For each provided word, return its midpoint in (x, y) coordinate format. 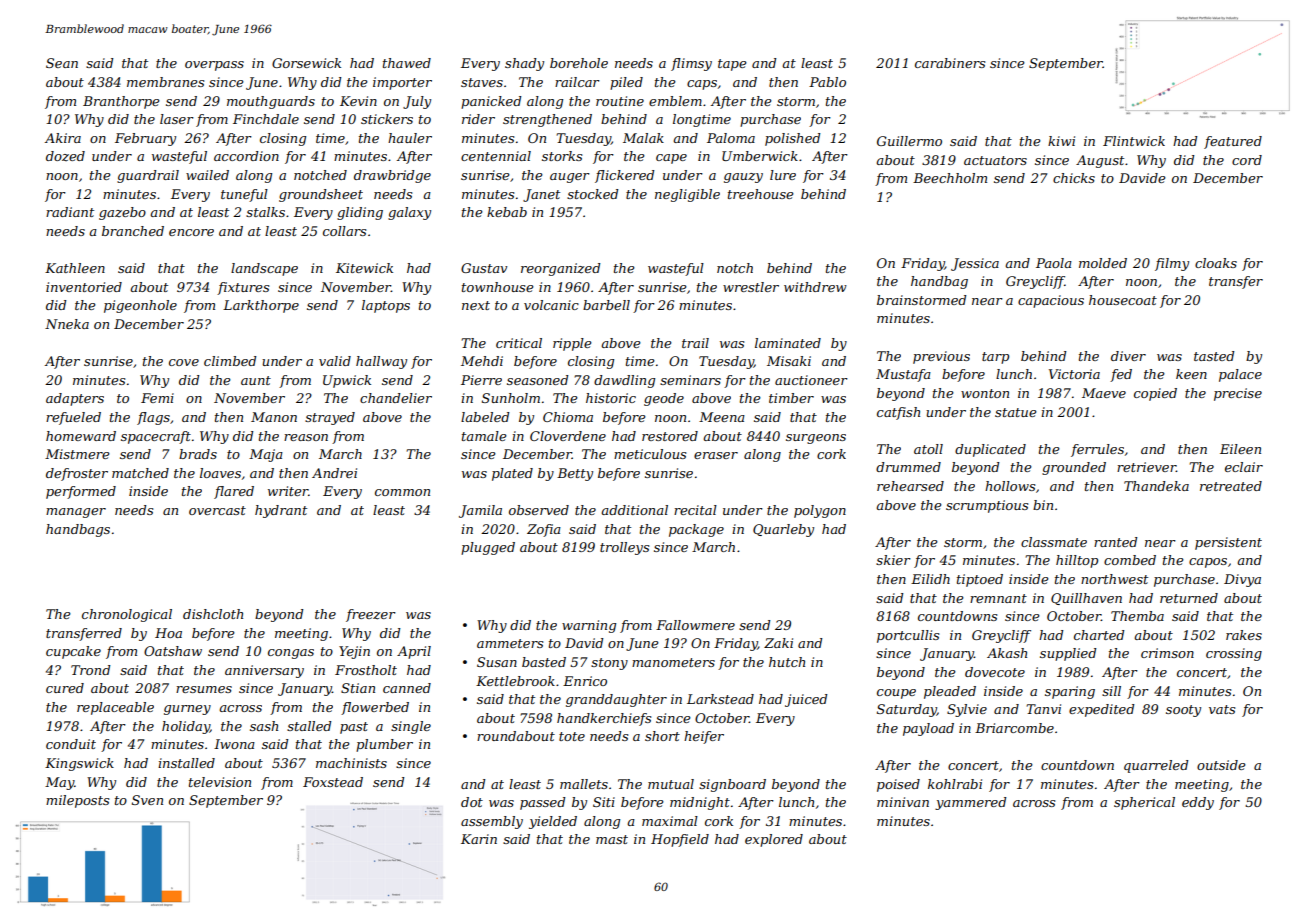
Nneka (67, 324)
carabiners (950, 63)
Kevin (358, 101)
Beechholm (950, 178)
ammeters (510, 643)
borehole (579, 63)
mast (612, 839)
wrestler (751, 287)
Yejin (354, 652)
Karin (479, 839)
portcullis (908, 636)
